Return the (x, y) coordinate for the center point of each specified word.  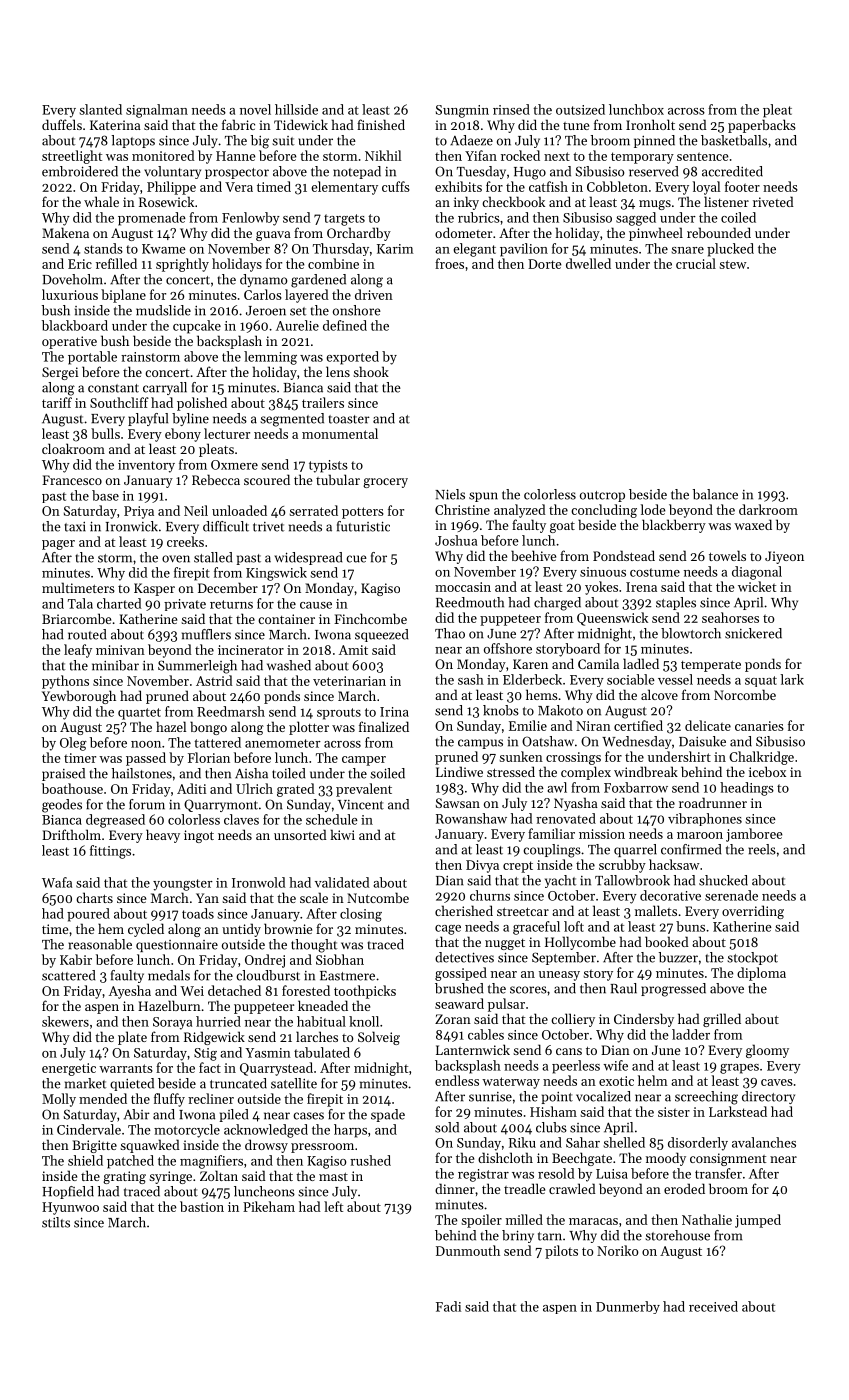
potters (363, 513)
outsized (580, 109)
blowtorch (691, 633)
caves (777, 1082)
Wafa (57, 882)
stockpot (752, 958)
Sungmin (462, 111)
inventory (146, 466)
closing (361, 915)
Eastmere (347, 976)
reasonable (100, 944)
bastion (202, 1206)
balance (715, 494)
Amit (353, 650)
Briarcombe (76, 618)
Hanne (236, 156)
